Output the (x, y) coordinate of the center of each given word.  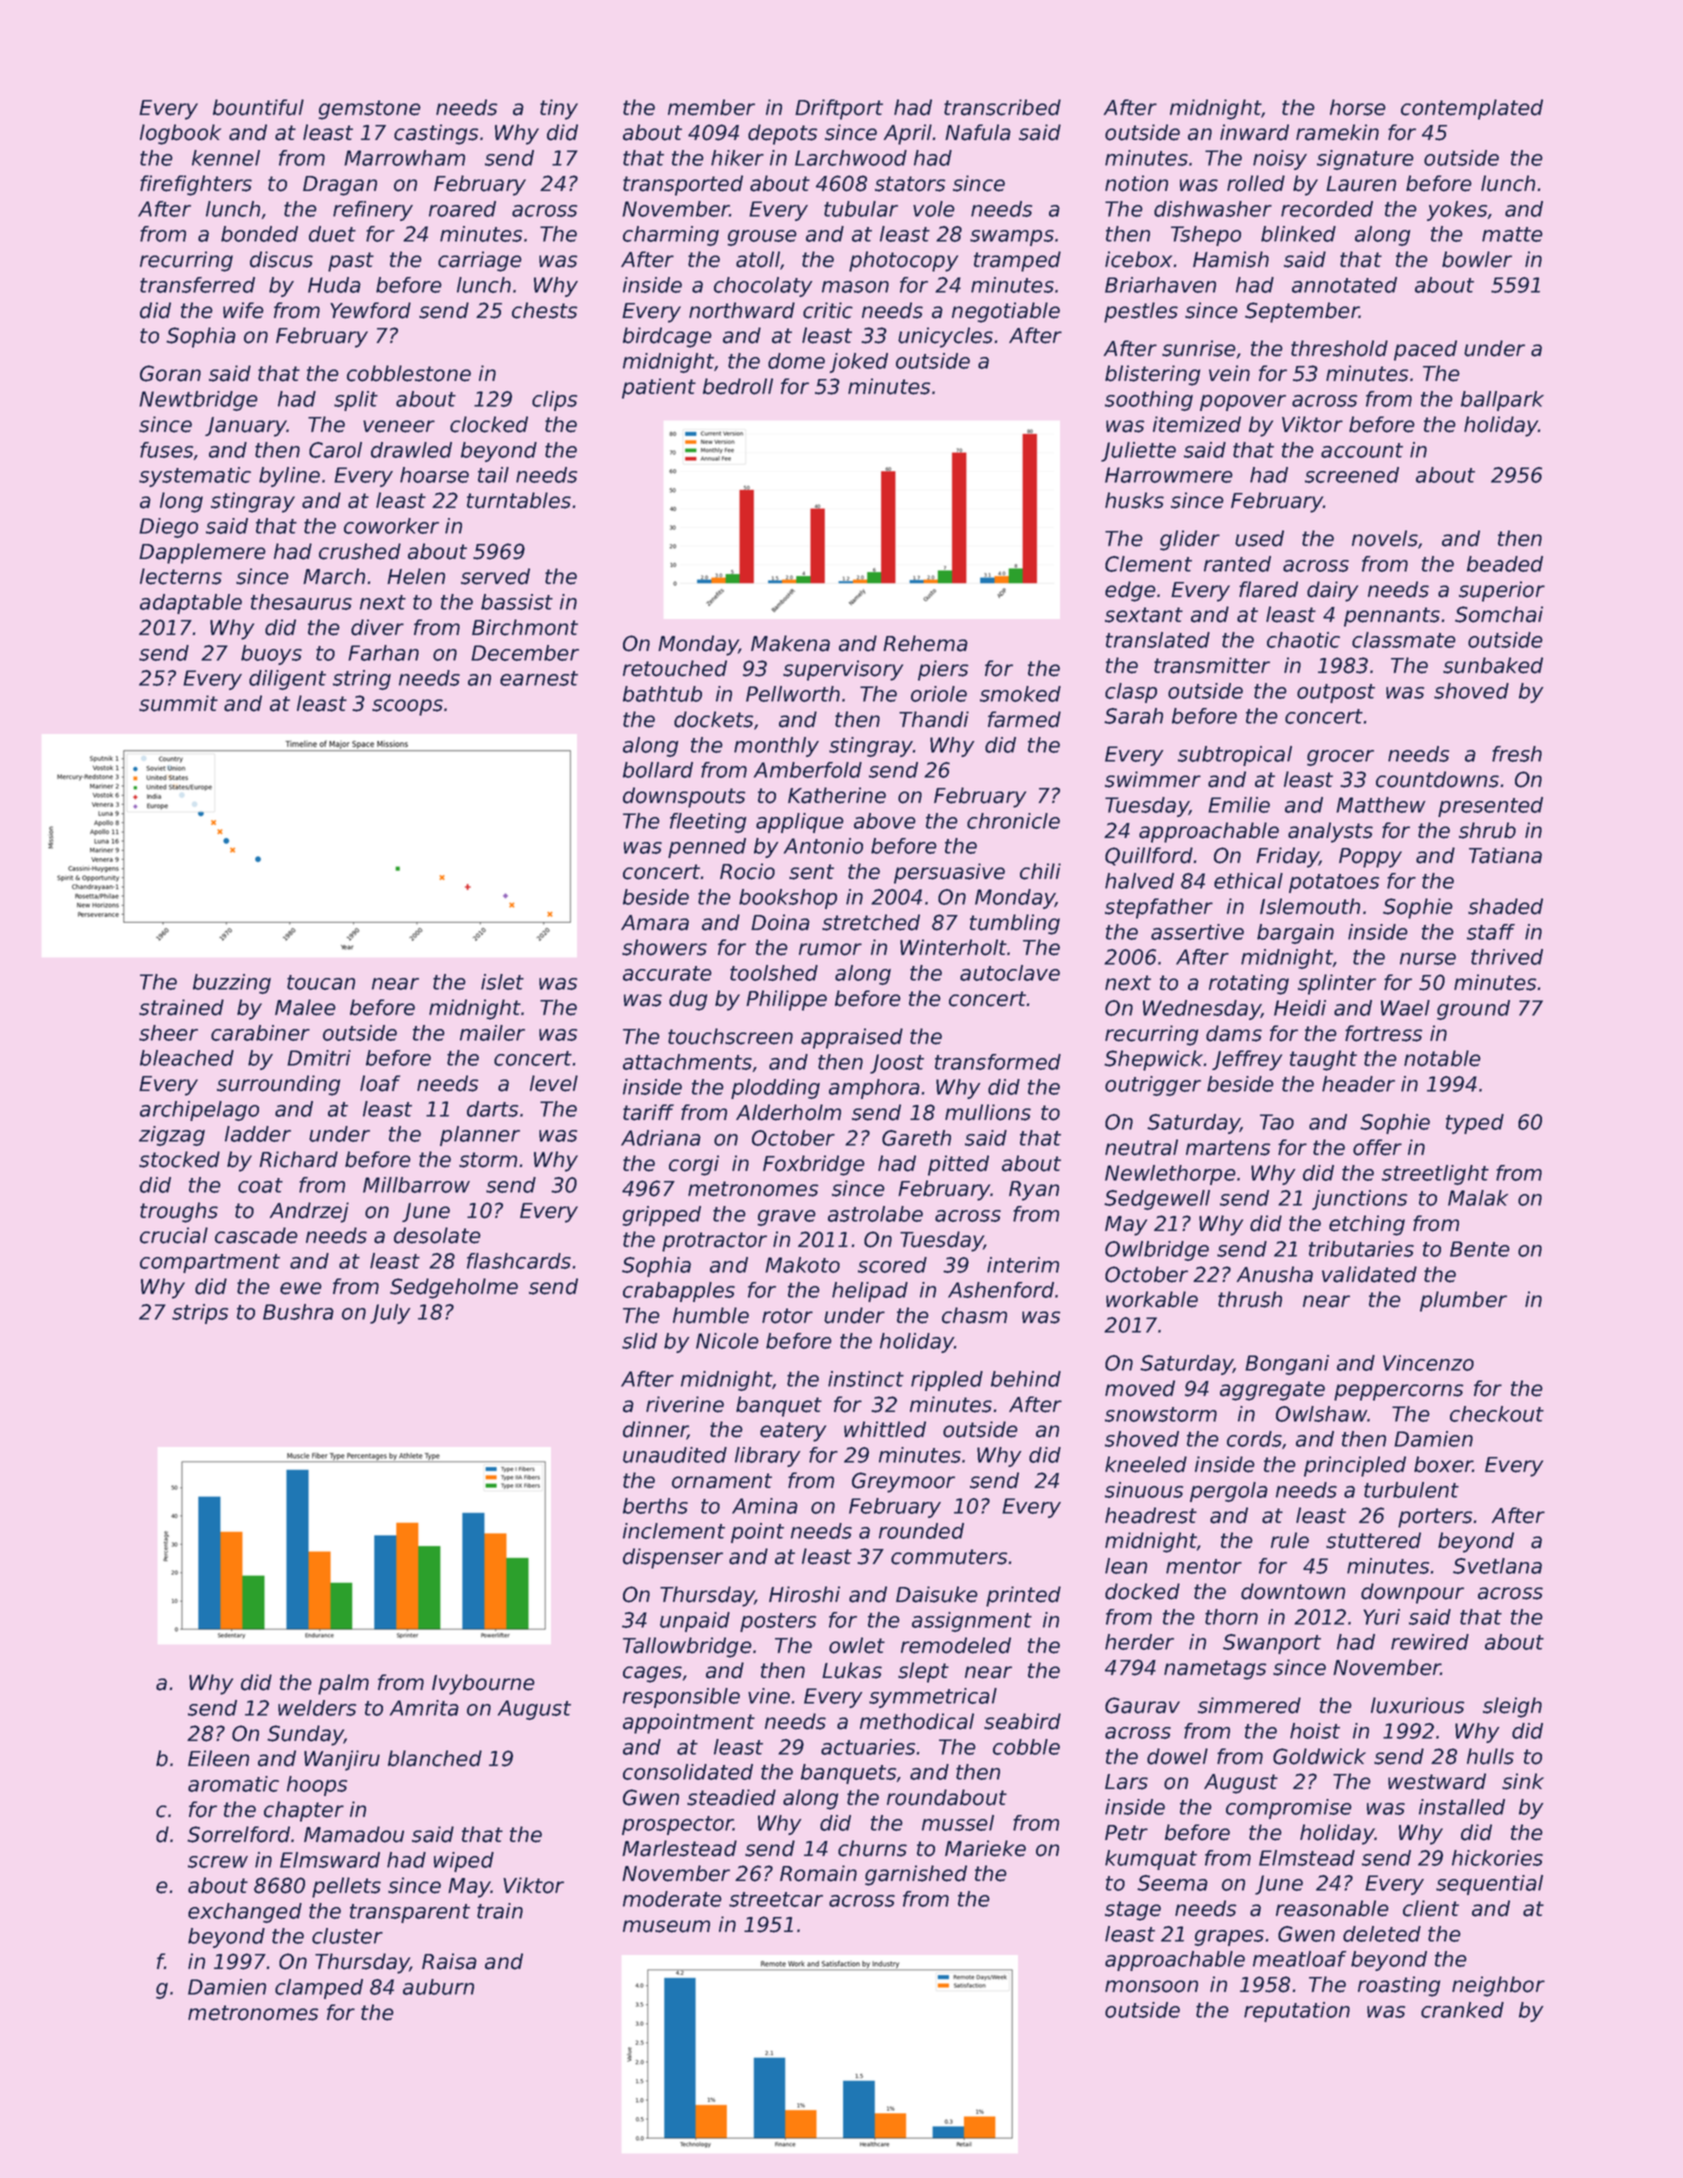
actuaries (868, 1747)
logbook (180, 134)
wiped (464, 1862)
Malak (1478, 1198)
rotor (787, 1316)
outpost (1336, 693)
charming (671, 236)
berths (655, 1506)
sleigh (1512, 1707)
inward (1254, 132)
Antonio (823, 846)
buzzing (232, 984)
